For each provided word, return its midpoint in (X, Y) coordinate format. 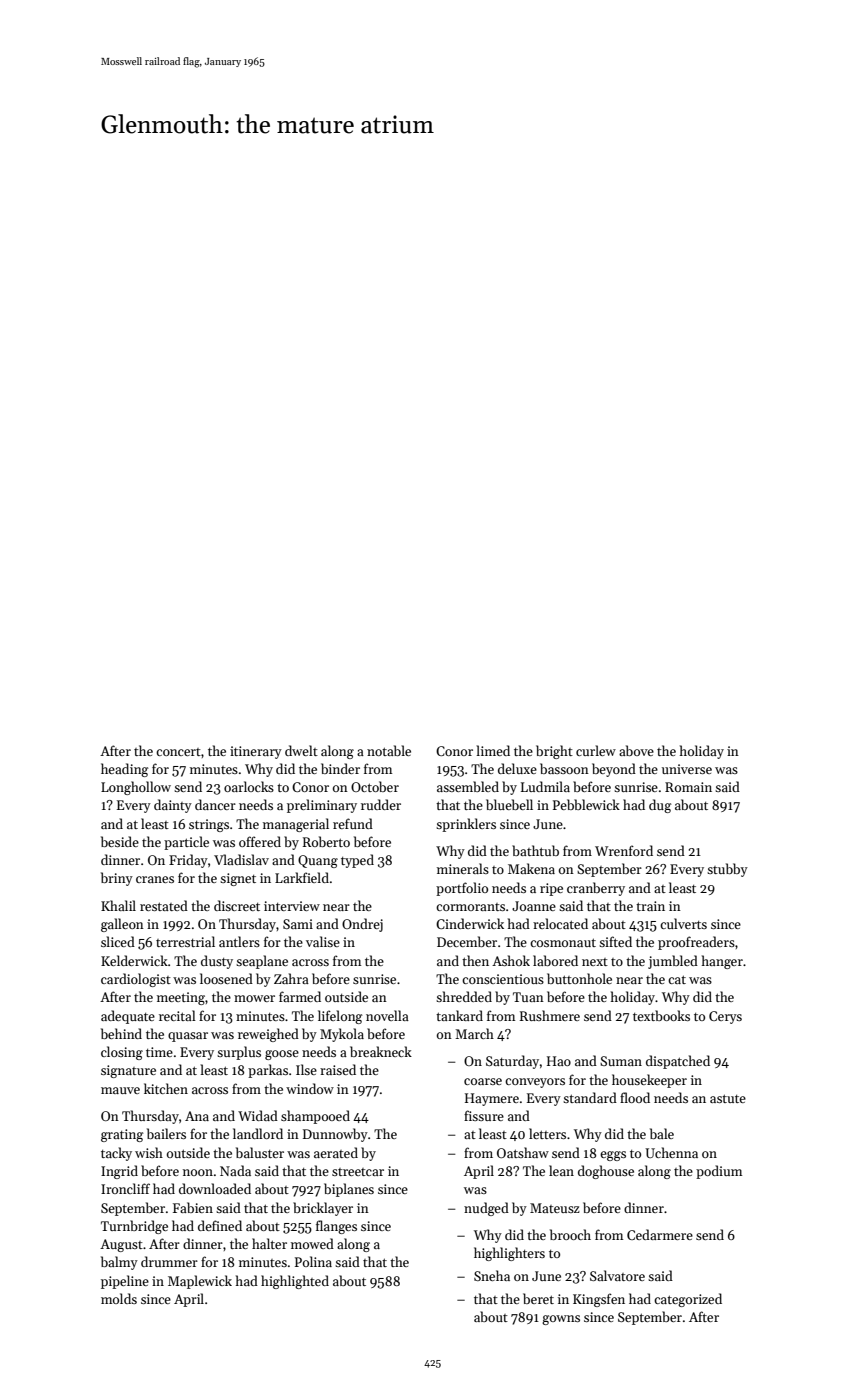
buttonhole (579, 978)
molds (119, 1298)
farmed (300, 996)
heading (124, 770)
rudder (381, 804)
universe (687, 769)
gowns (561, 1320)
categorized (688, 1300)
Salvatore (617, 1275)
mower (254, 998)
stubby (727, 870)
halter (269, 1243)
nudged (486, 1209)
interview (292, 906)
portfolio (462, 889)
